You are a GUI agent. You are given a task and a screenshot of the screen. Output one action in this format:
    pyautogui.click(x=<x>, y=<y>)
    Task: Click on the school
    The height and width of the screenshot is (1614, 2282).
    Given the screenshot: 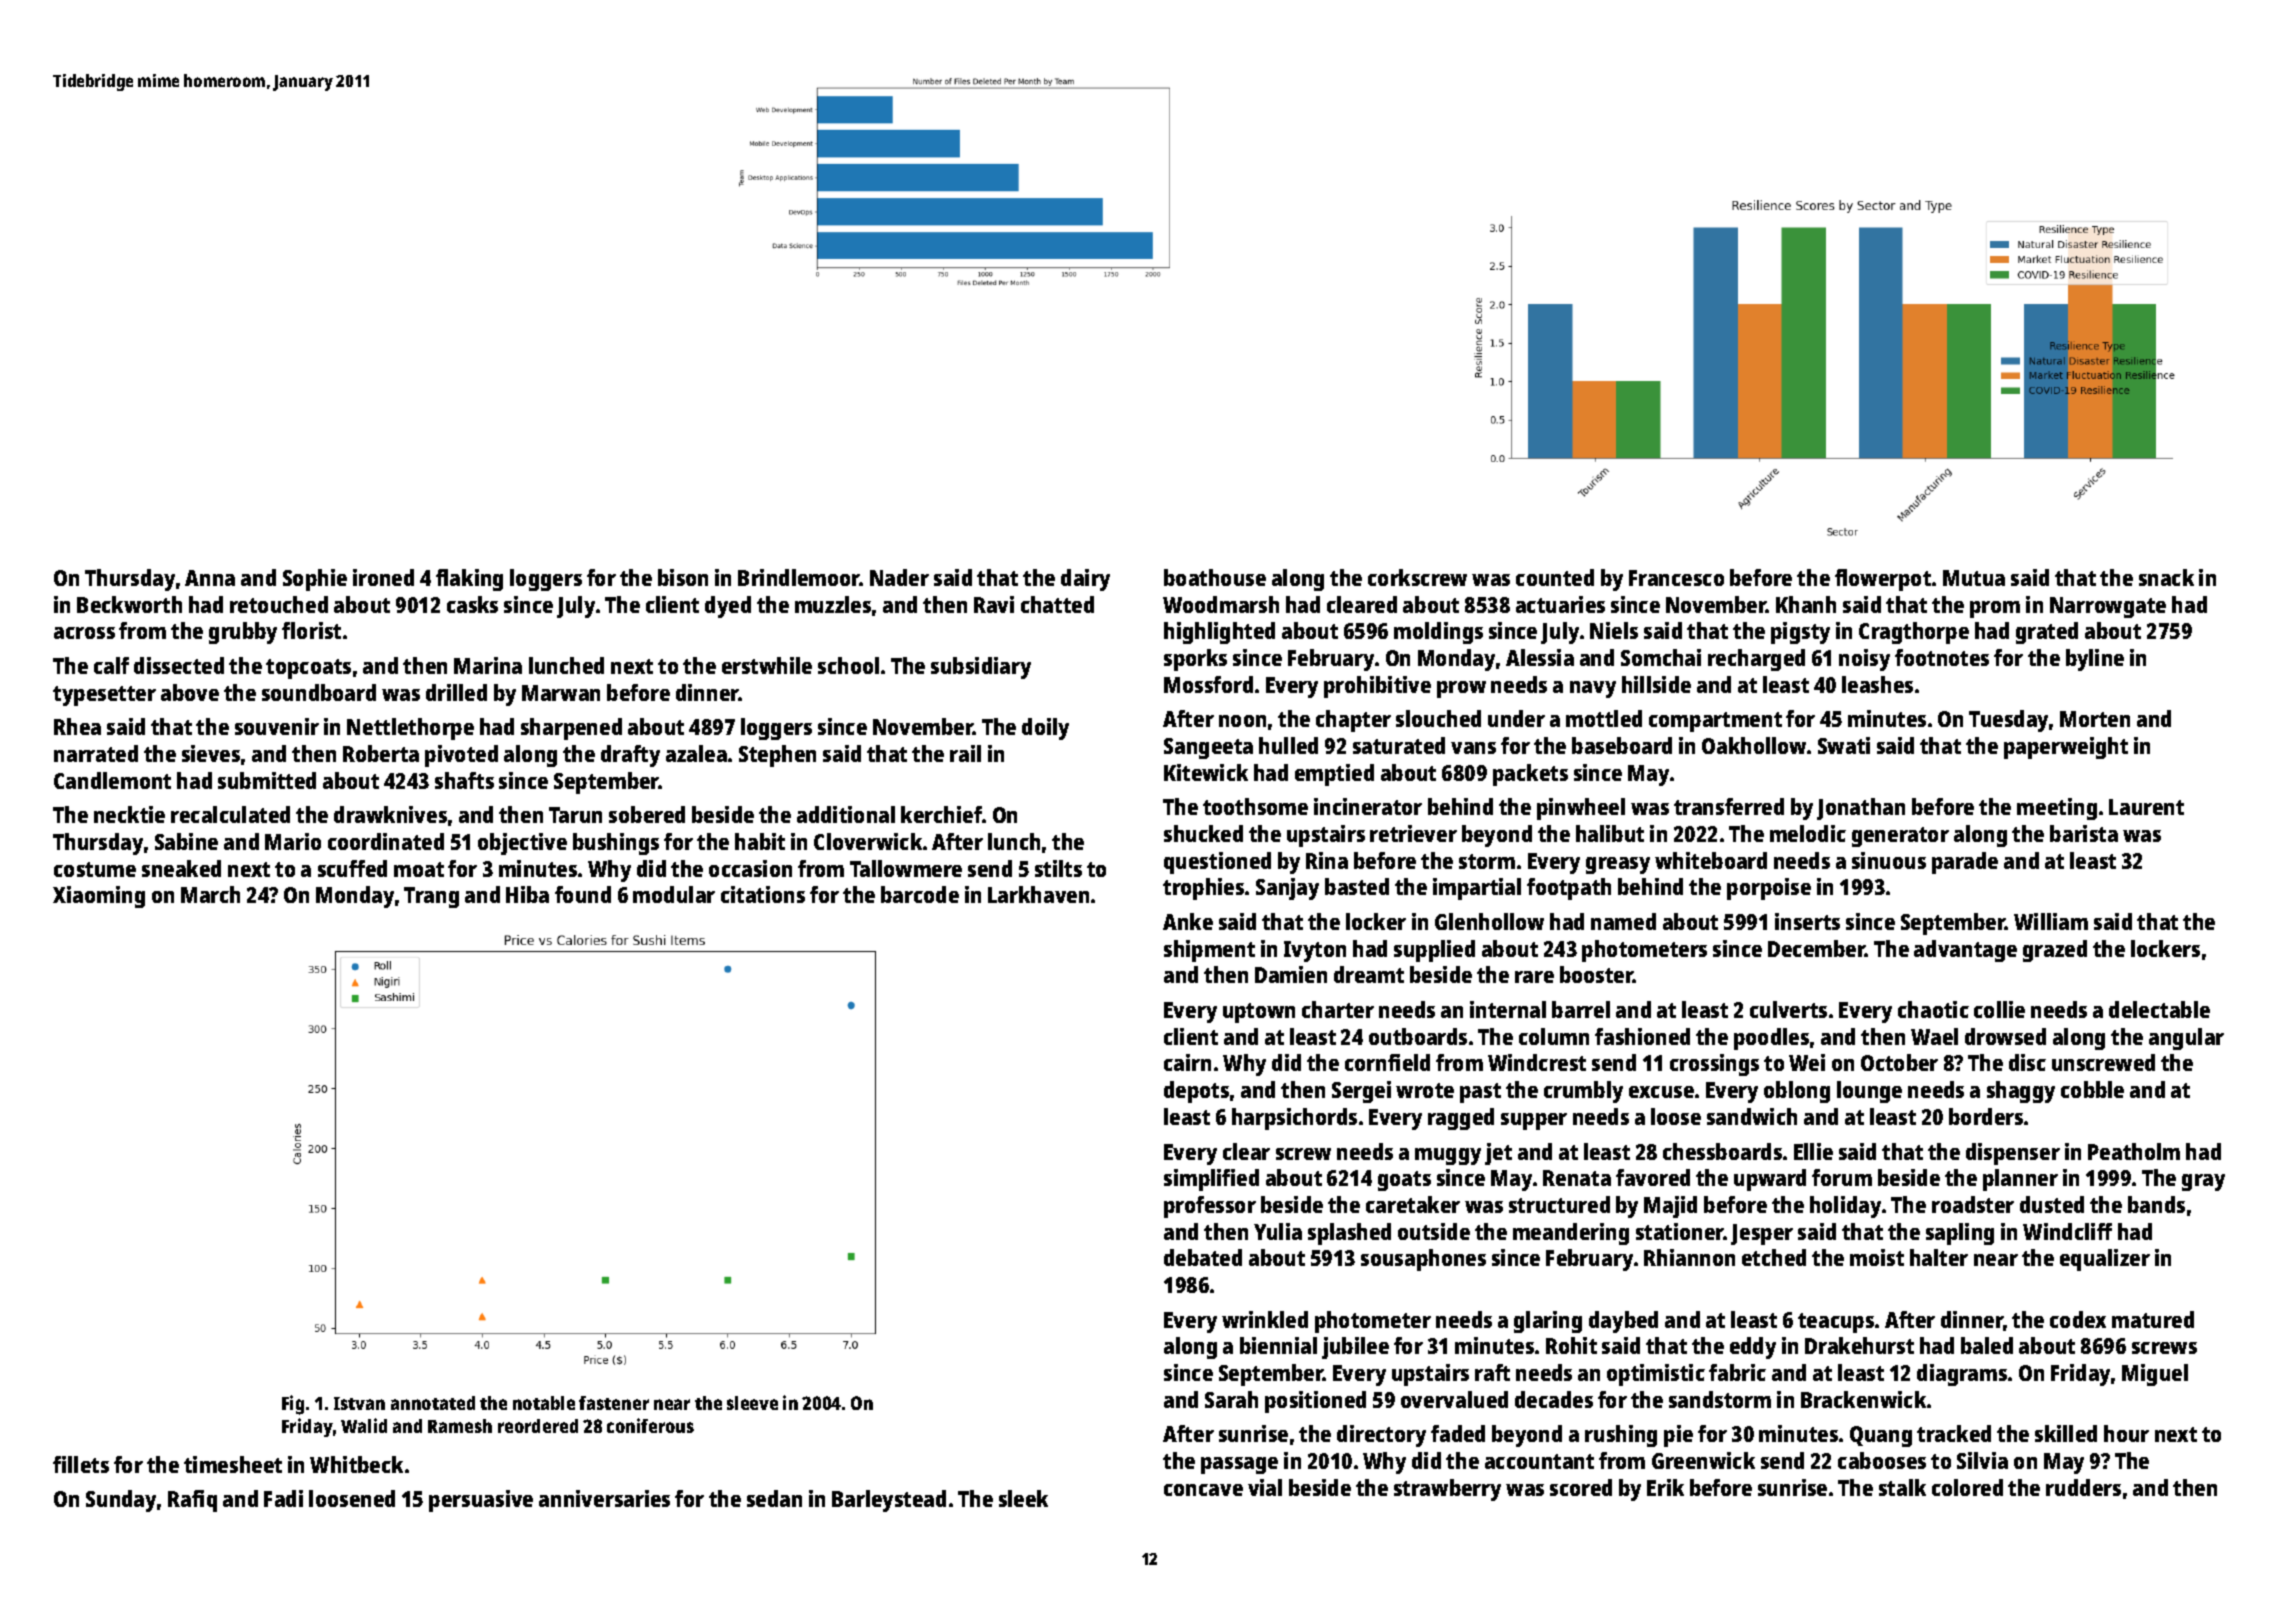 What is the action you would take?
    pyautogui.click(x=848, y=665)
